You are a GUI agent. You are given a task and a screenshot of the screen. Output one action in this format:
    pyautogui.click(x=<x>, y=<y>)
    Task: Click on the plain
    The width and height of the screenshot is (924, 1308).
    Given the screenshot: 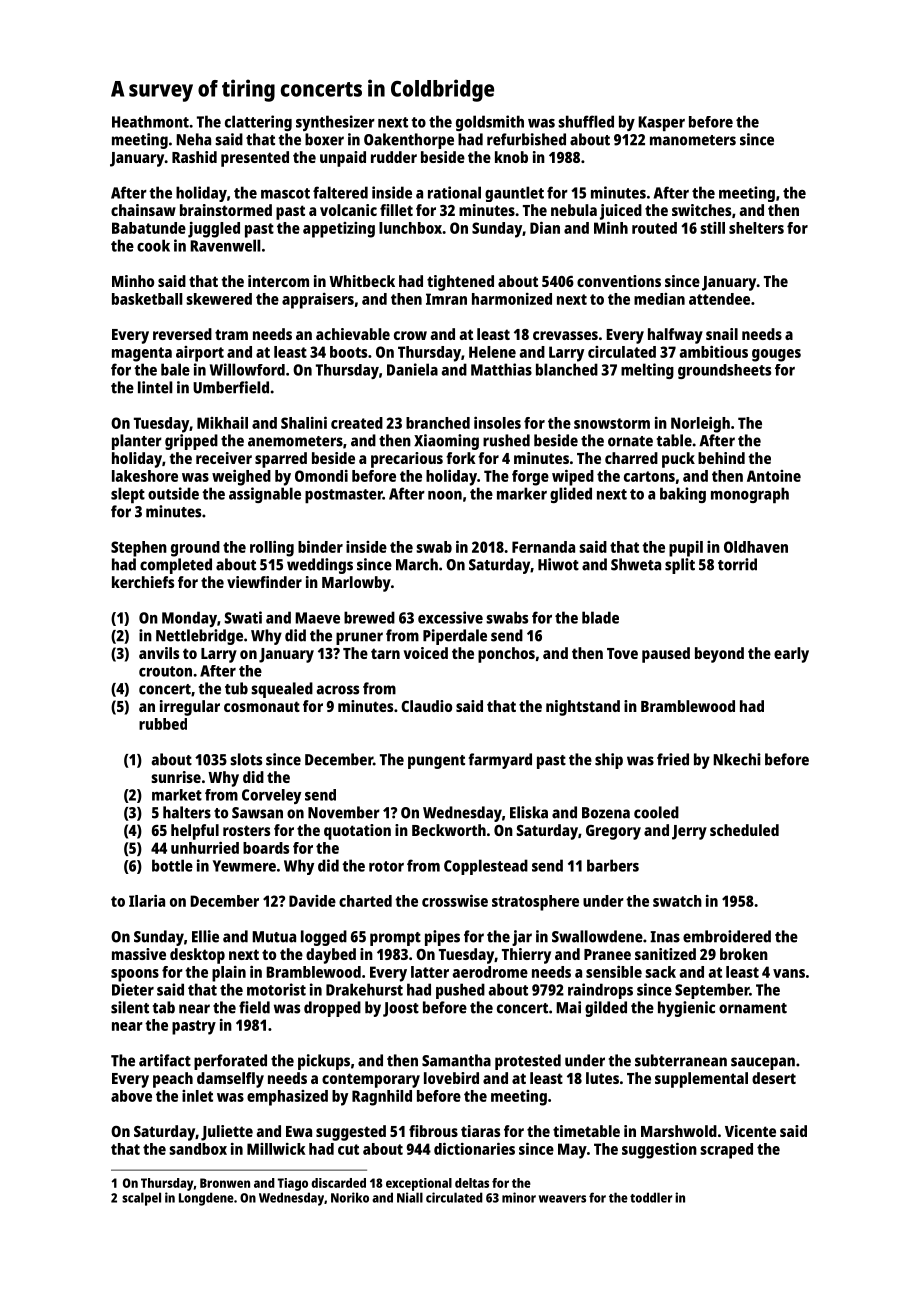 What is the action you would take?
    pyautogui.click(x=229, y=974)
